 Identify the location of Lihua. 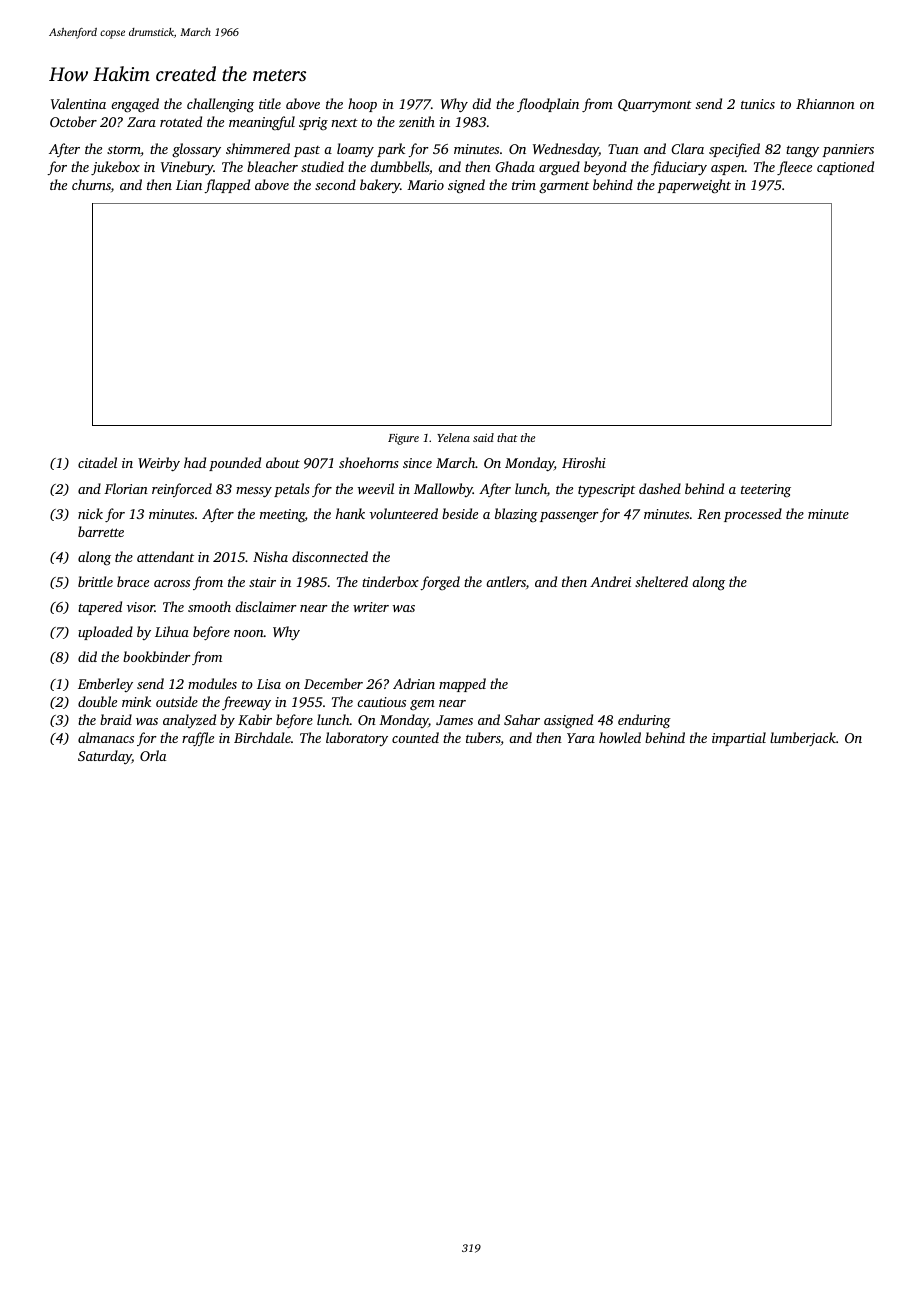
(172, 631).
